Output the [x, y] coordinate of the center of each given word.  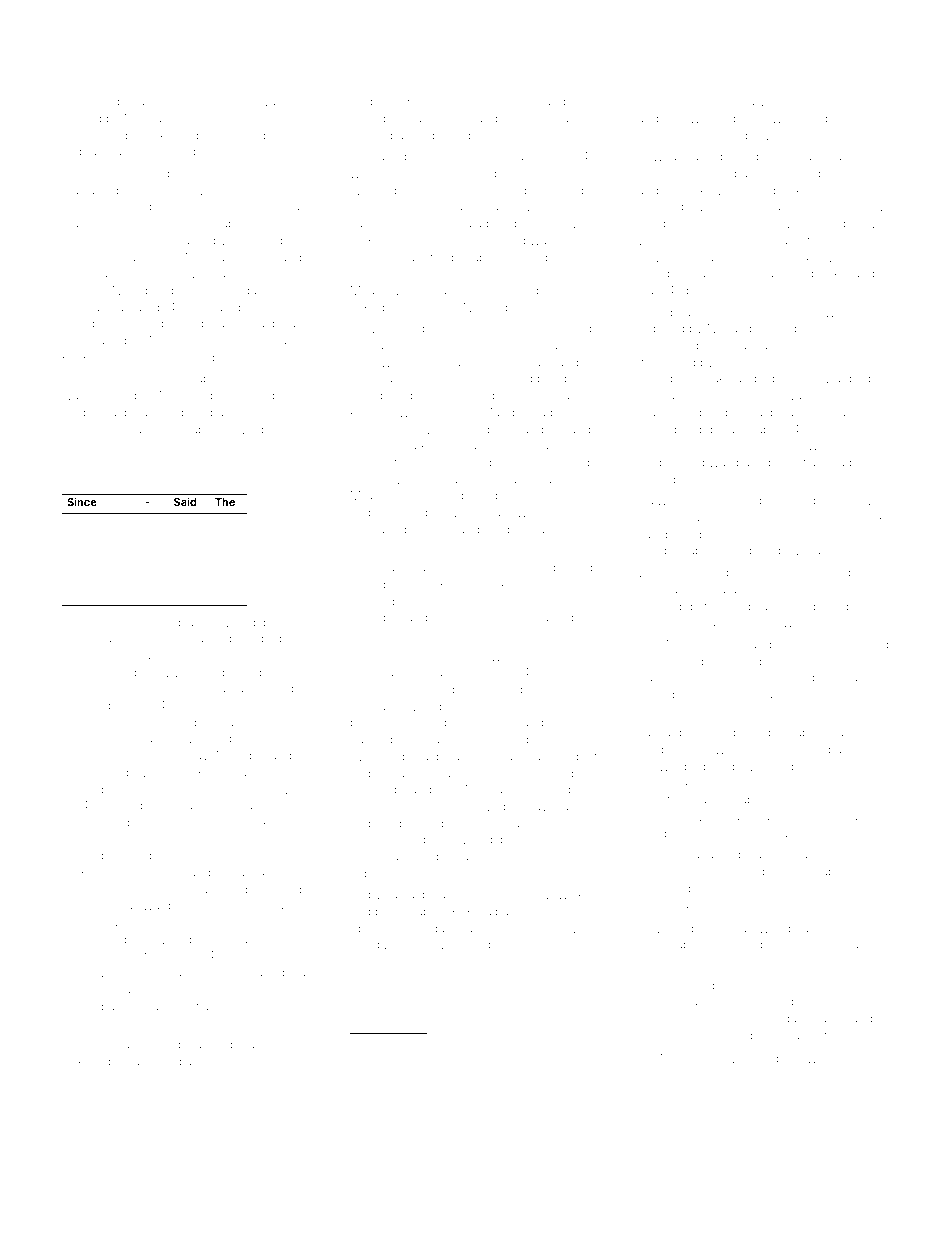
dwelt [224, 240]
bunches [126, 789]
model [246, 206]
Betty [569, 207]
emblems [496, 944]
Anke [691, 1035]
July [583, 514]
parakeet [254, 1045]
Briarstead [378, 856]
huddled [661, 550]
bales [294, 638]
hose [724, 240]
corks [861, 173]
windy [367, 175]
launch [169, 1006]
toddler [696, 928]
